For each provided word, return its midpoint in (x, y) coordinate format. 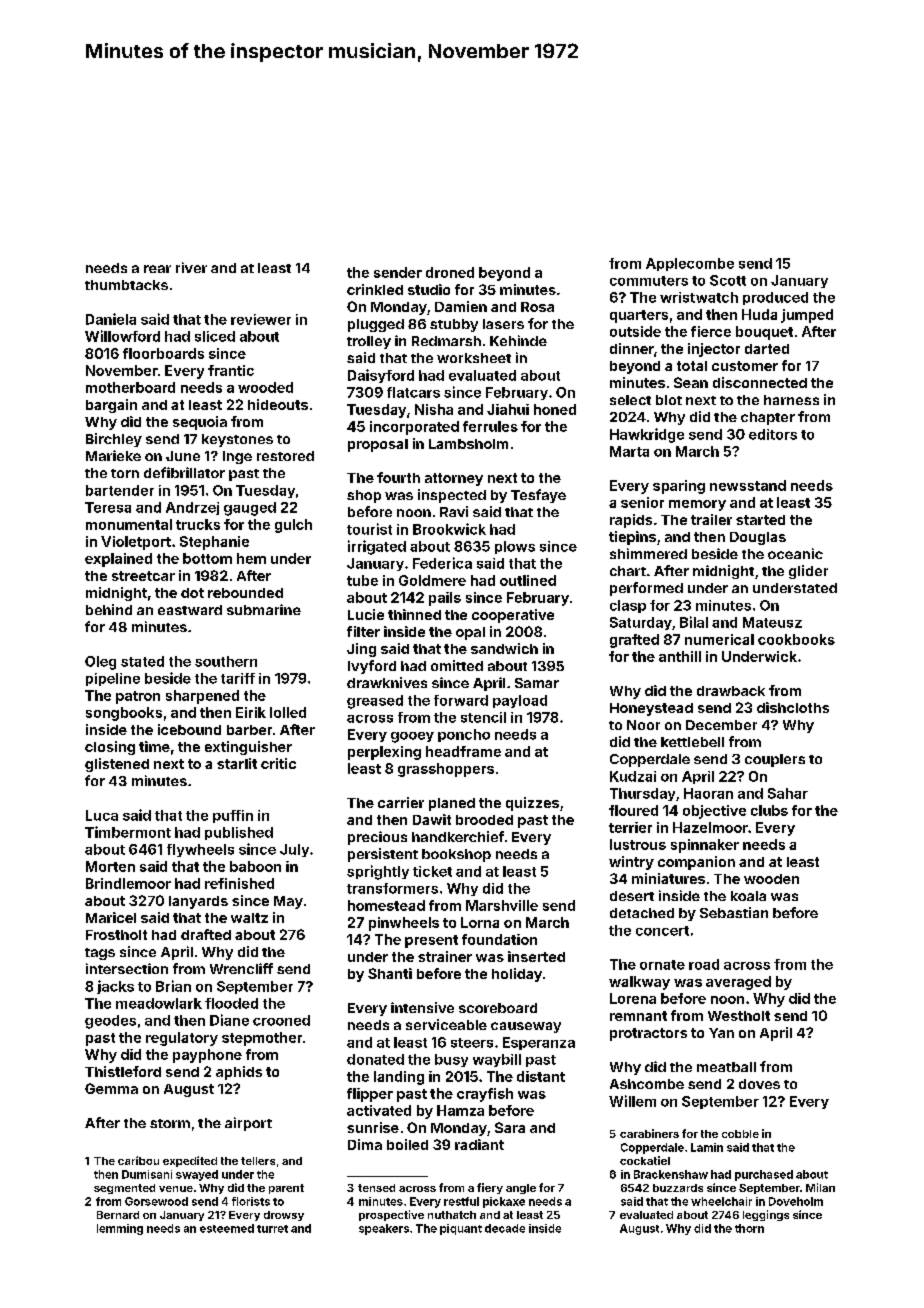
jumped (807, 316)
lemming (120, 1229)
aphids (239, 1073)
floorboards (163, 353)
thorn (749, 1228)
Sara (510, 1127)
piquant (461, 1229)
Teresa (108, 507)
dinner (632, 348)
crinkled (375, 289)
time (154, 746)
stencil (483, 717)
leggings (766, 1215)
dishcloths (793, 707)
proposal (378, 445)
